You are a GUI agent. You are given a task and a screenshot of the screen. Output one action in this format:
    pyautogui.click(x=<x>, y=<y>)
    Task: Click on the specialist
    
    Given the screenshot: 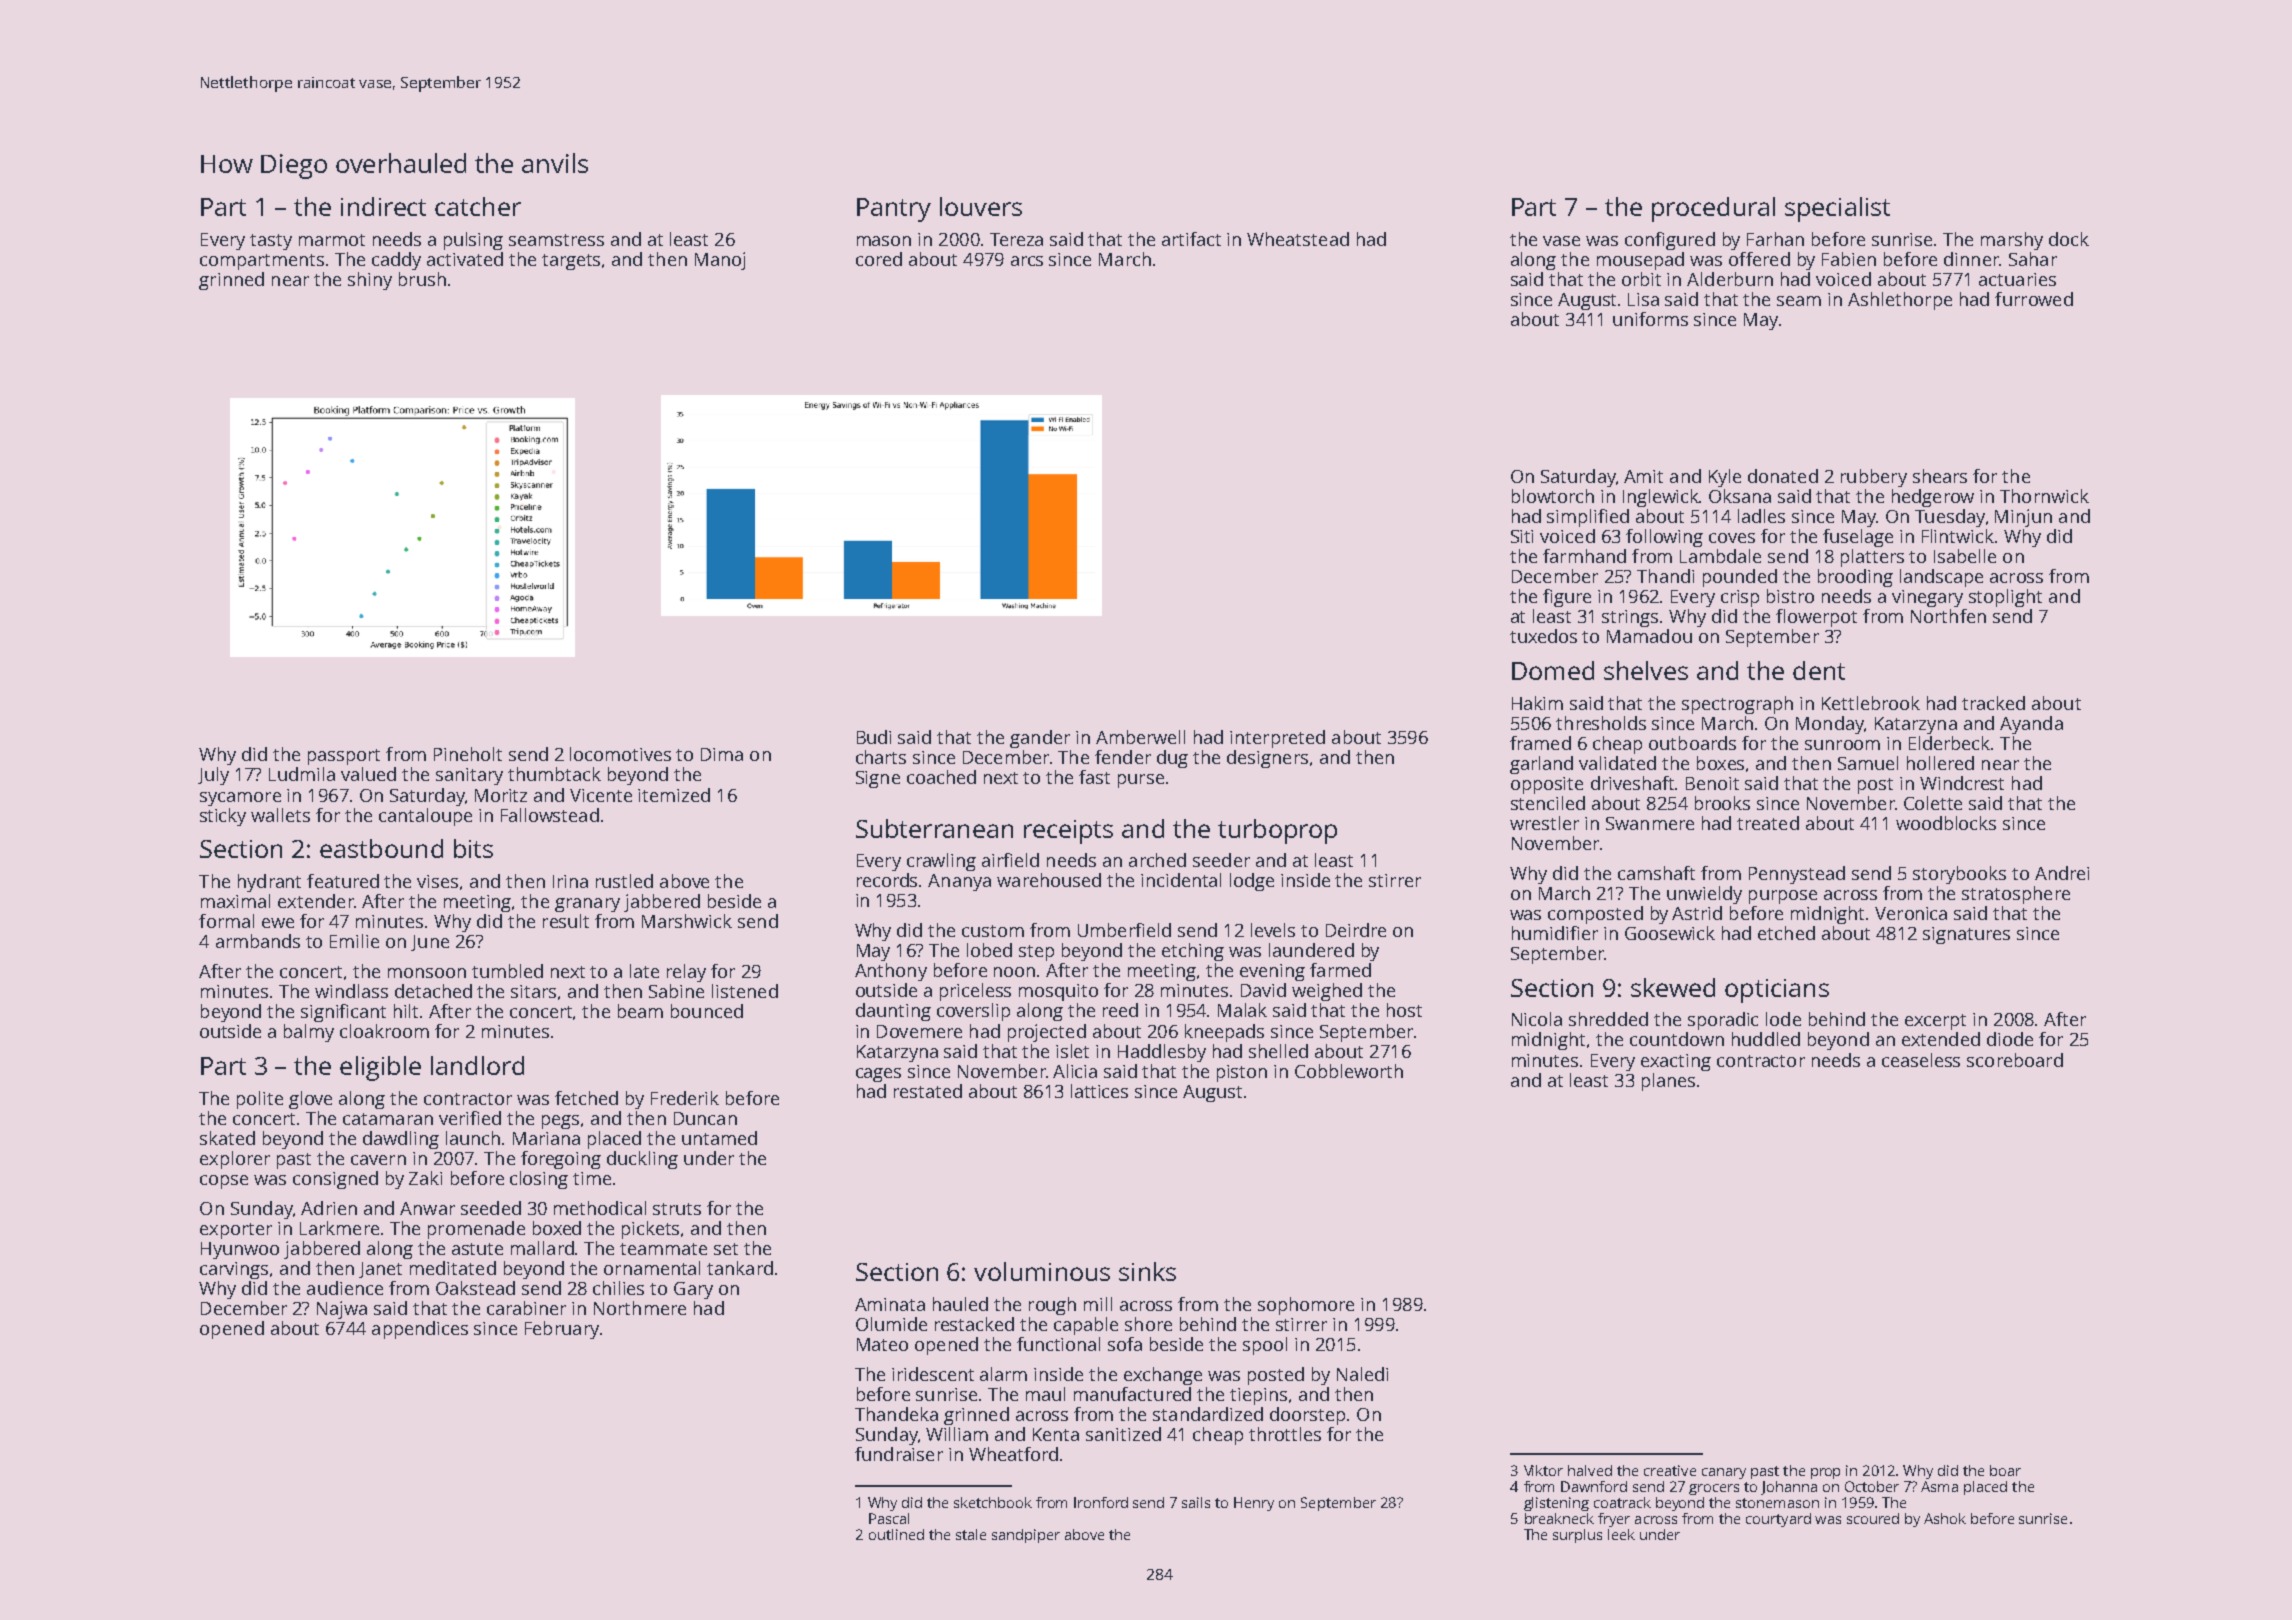 What is the action you would take?
    pyautogui.click(x=1837, y=209)
